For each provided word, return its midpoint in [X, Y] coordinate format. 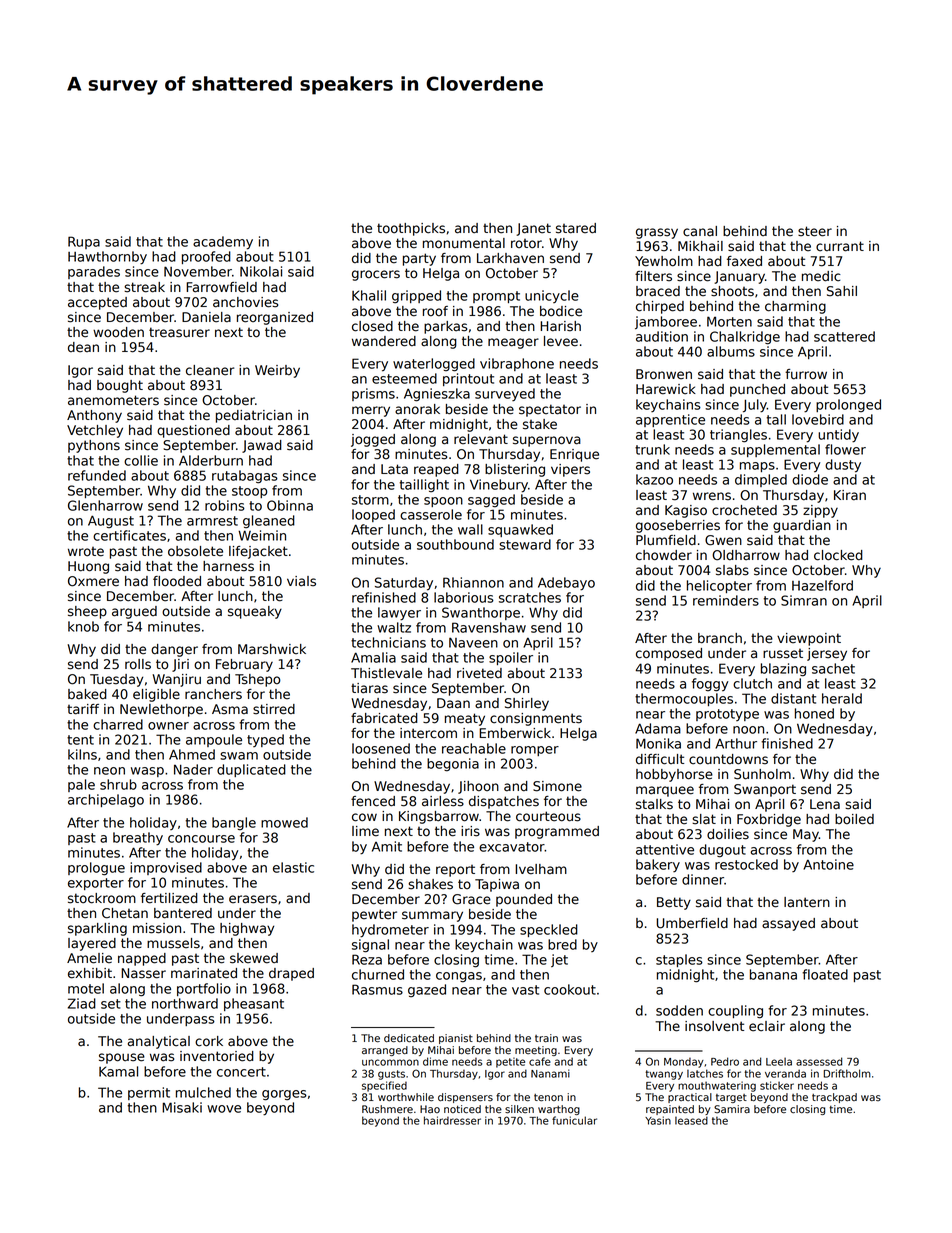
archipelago [106, 801]
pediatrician [254, 416]
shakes [430, 884]
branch [720, 638]
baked [87, 694]
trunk [652, 449]
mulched [203, 1092]
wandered [384, 341]
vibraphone [517, 364]
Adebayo [566, 584]
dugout [722, 851]
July [755, 406]
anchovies [245, 302]
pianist [456, 1039]
